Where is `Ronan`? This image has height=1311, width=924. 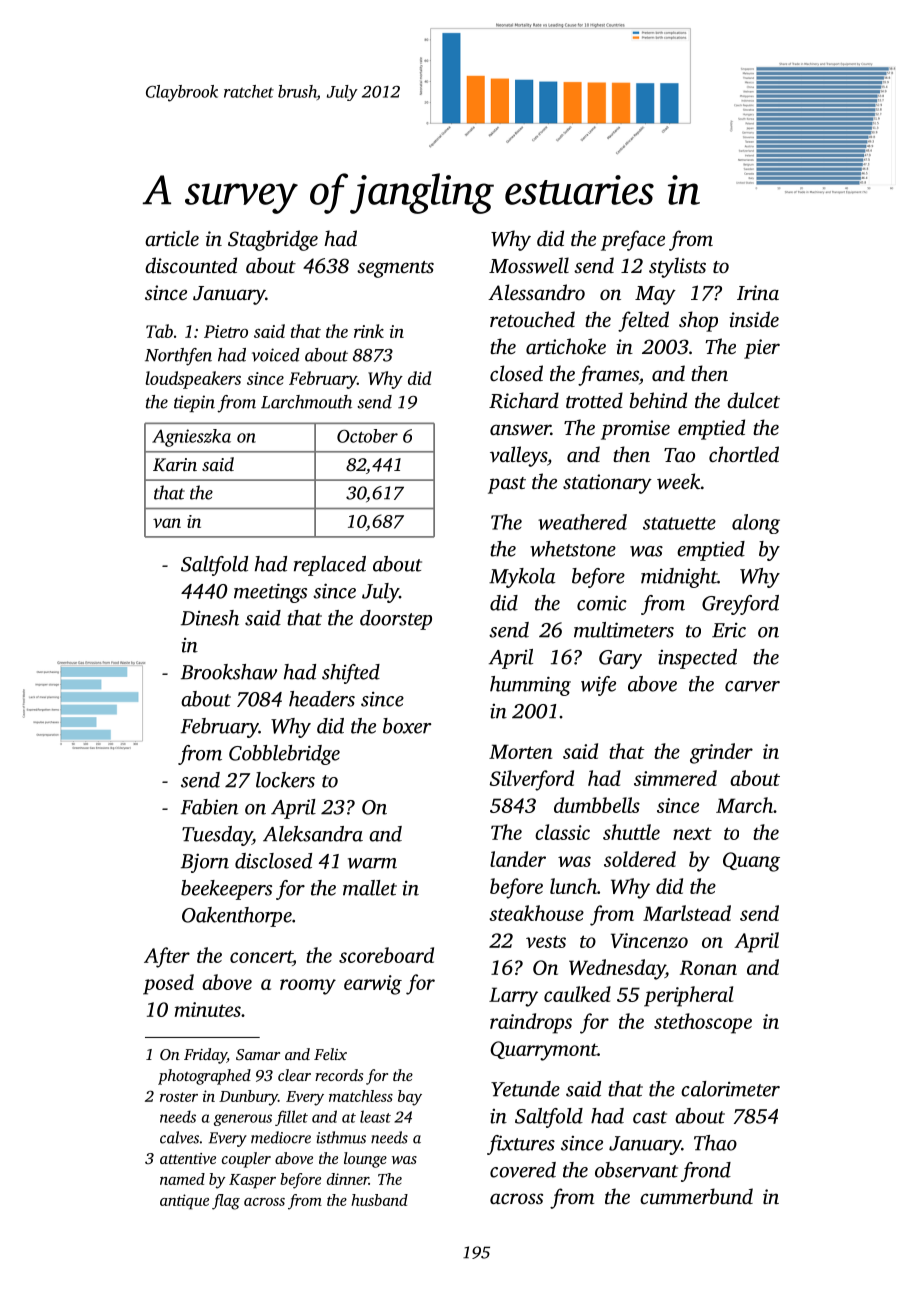
Ronan is located at coordinates (708, 967).
